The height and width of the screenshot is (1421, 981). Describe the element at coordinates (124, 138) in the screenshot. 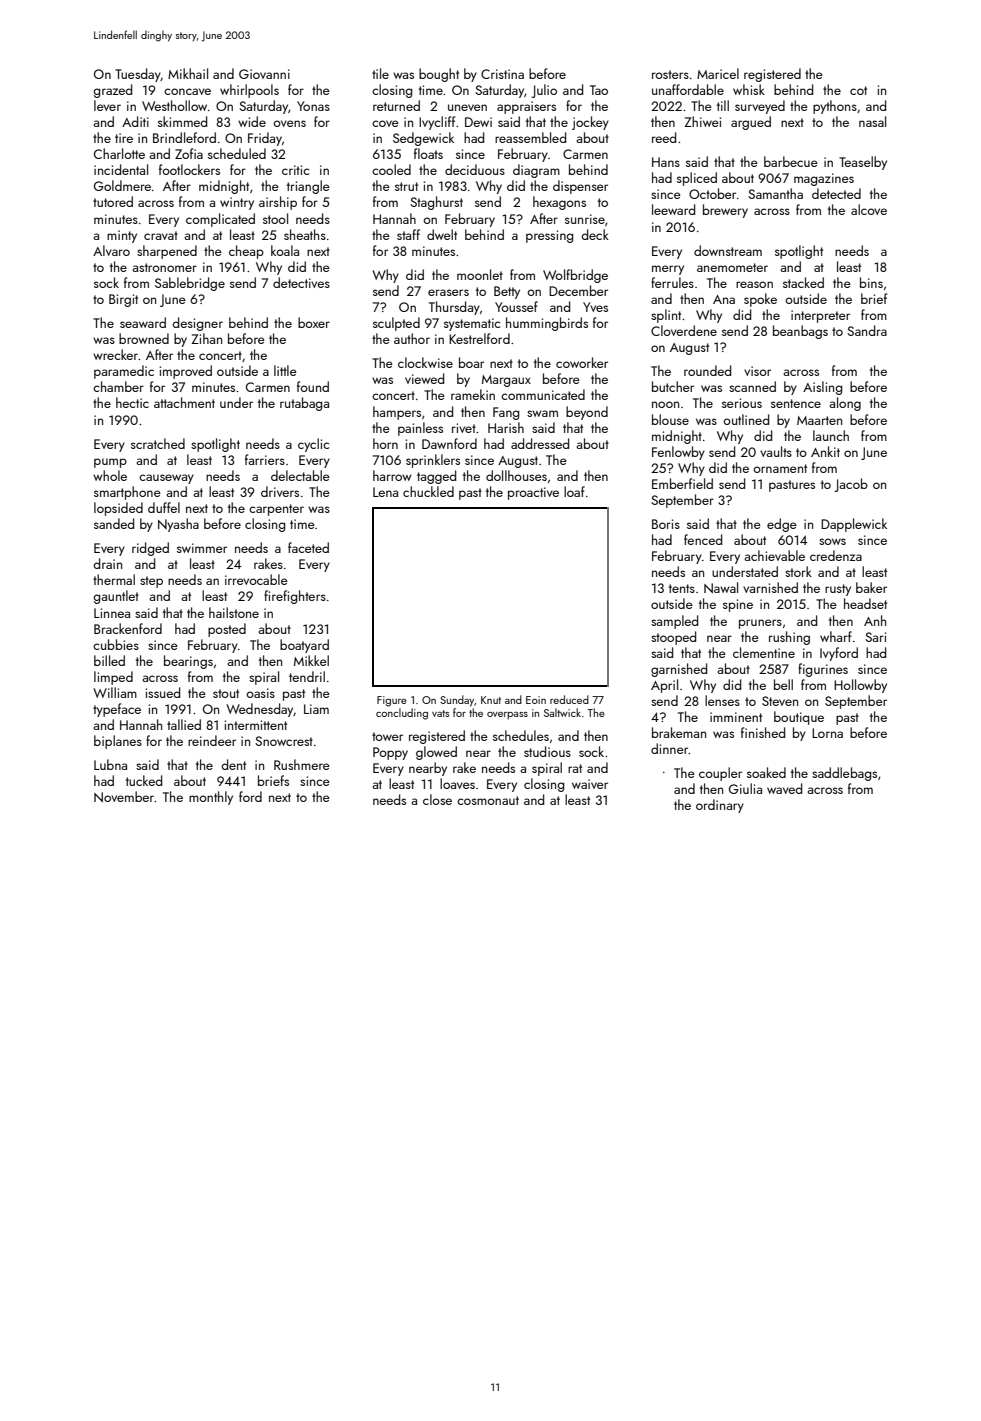

I see `tire` at that location.
